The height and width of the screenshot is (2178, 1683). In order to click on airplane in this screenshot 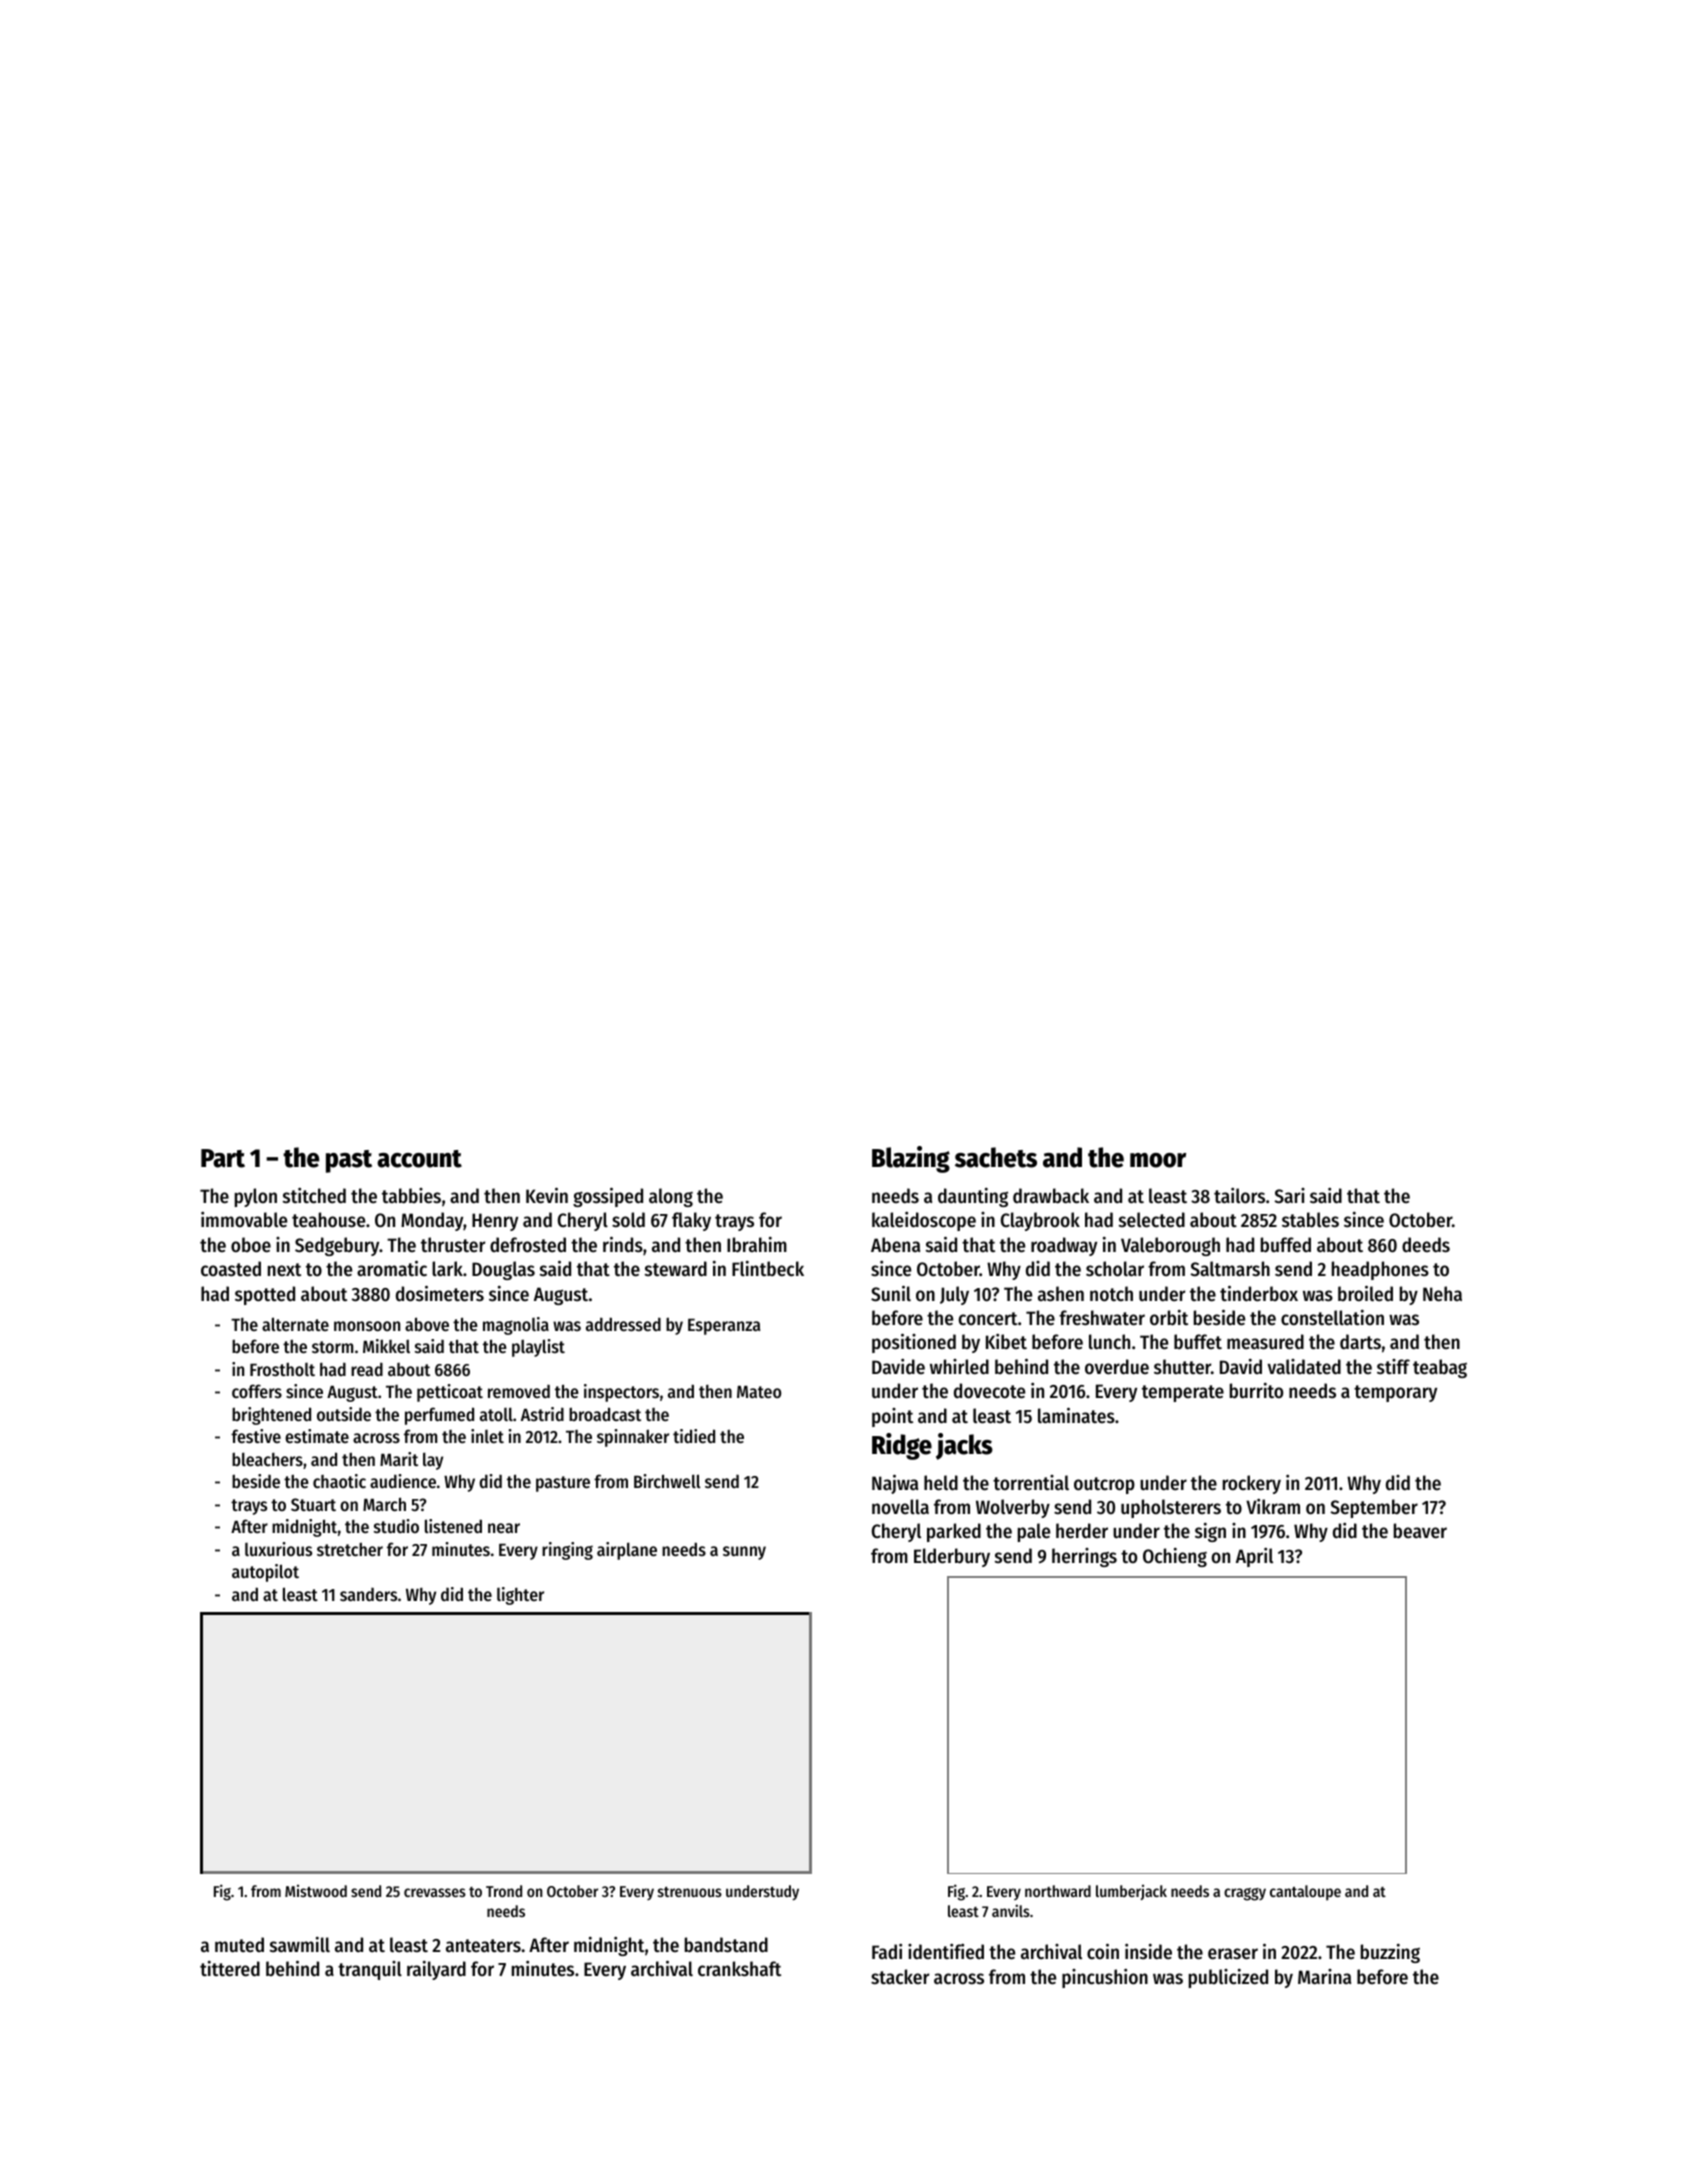, I will do `click(627, 1551)`.
